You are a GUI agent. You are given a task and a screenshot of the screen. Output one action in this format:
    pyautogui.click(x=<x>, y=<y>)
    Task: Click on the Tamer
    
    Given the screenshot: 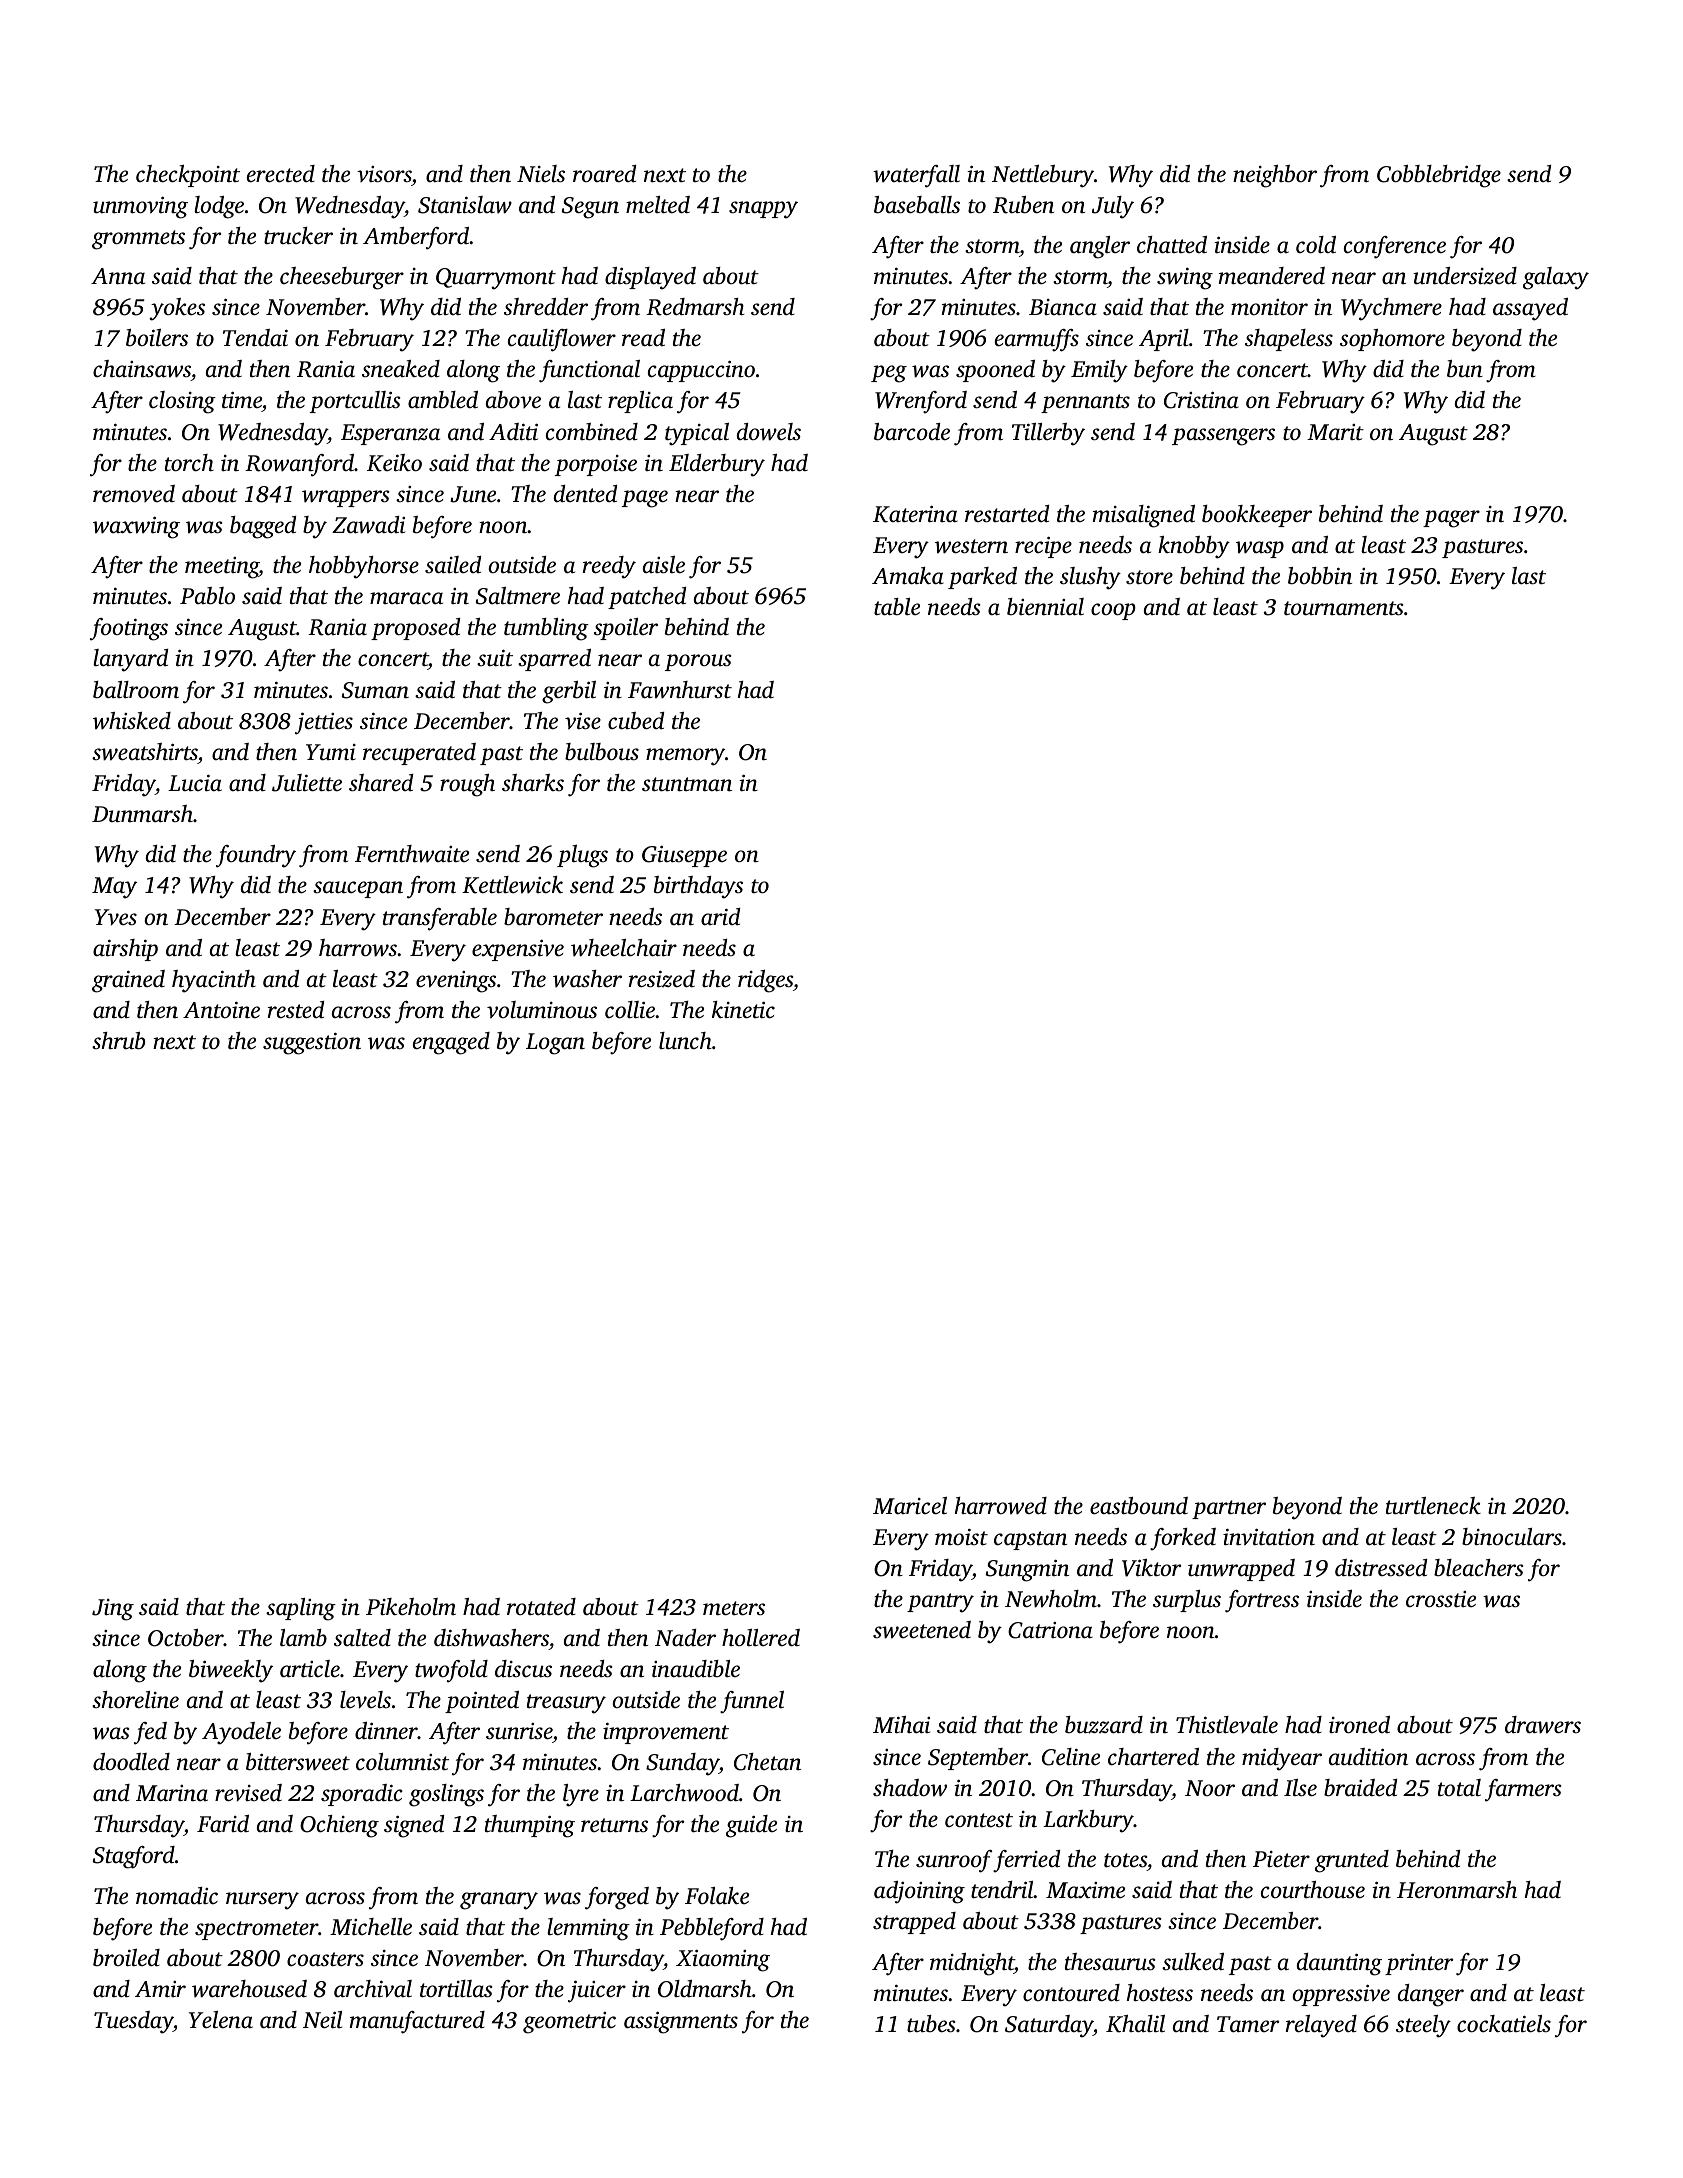 What is the action you would take?
    pyautogui.click(x=1248, y=2024)
